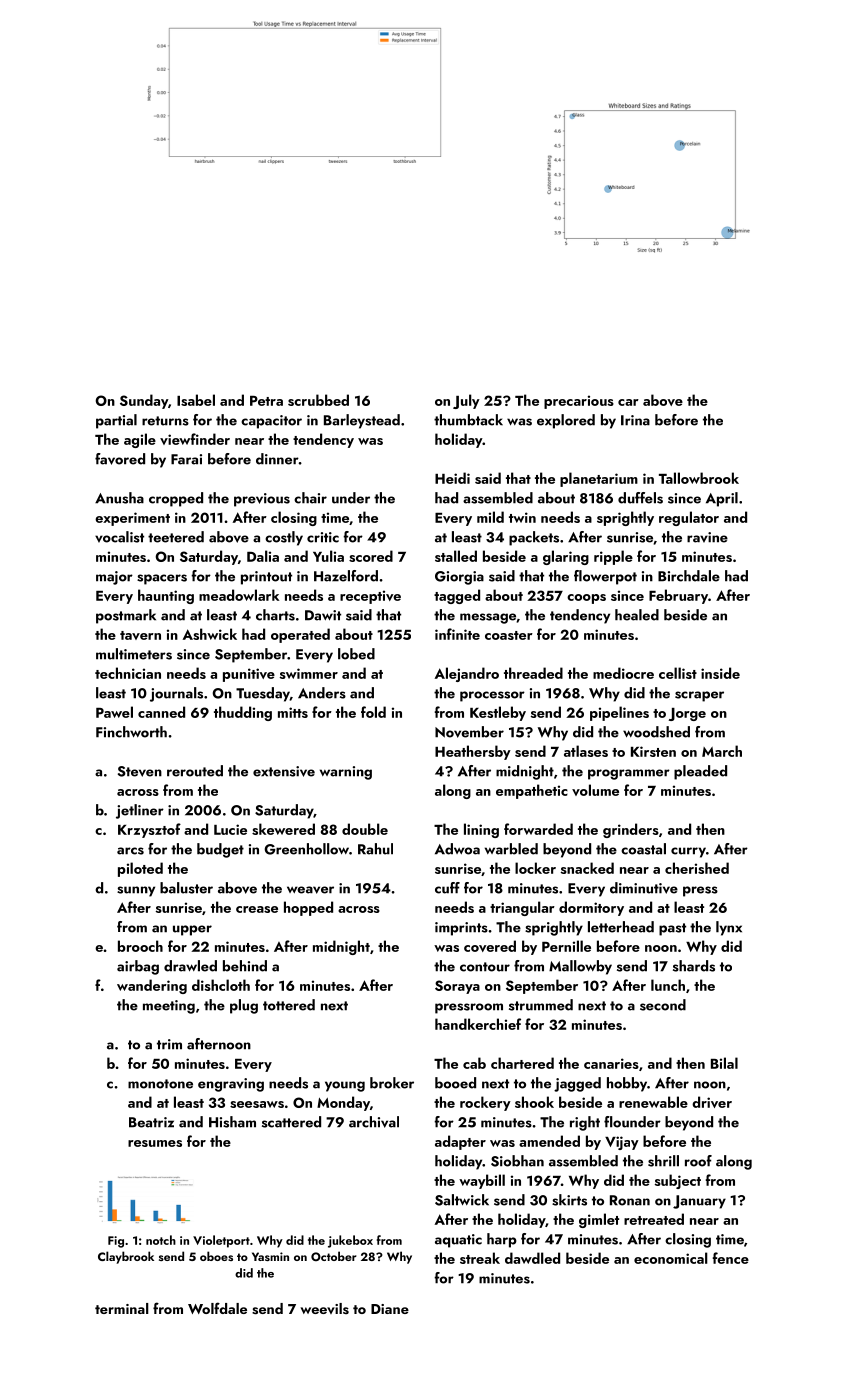 The image size is (849, 1400). I want to click on triangular, so click(522, 908).
